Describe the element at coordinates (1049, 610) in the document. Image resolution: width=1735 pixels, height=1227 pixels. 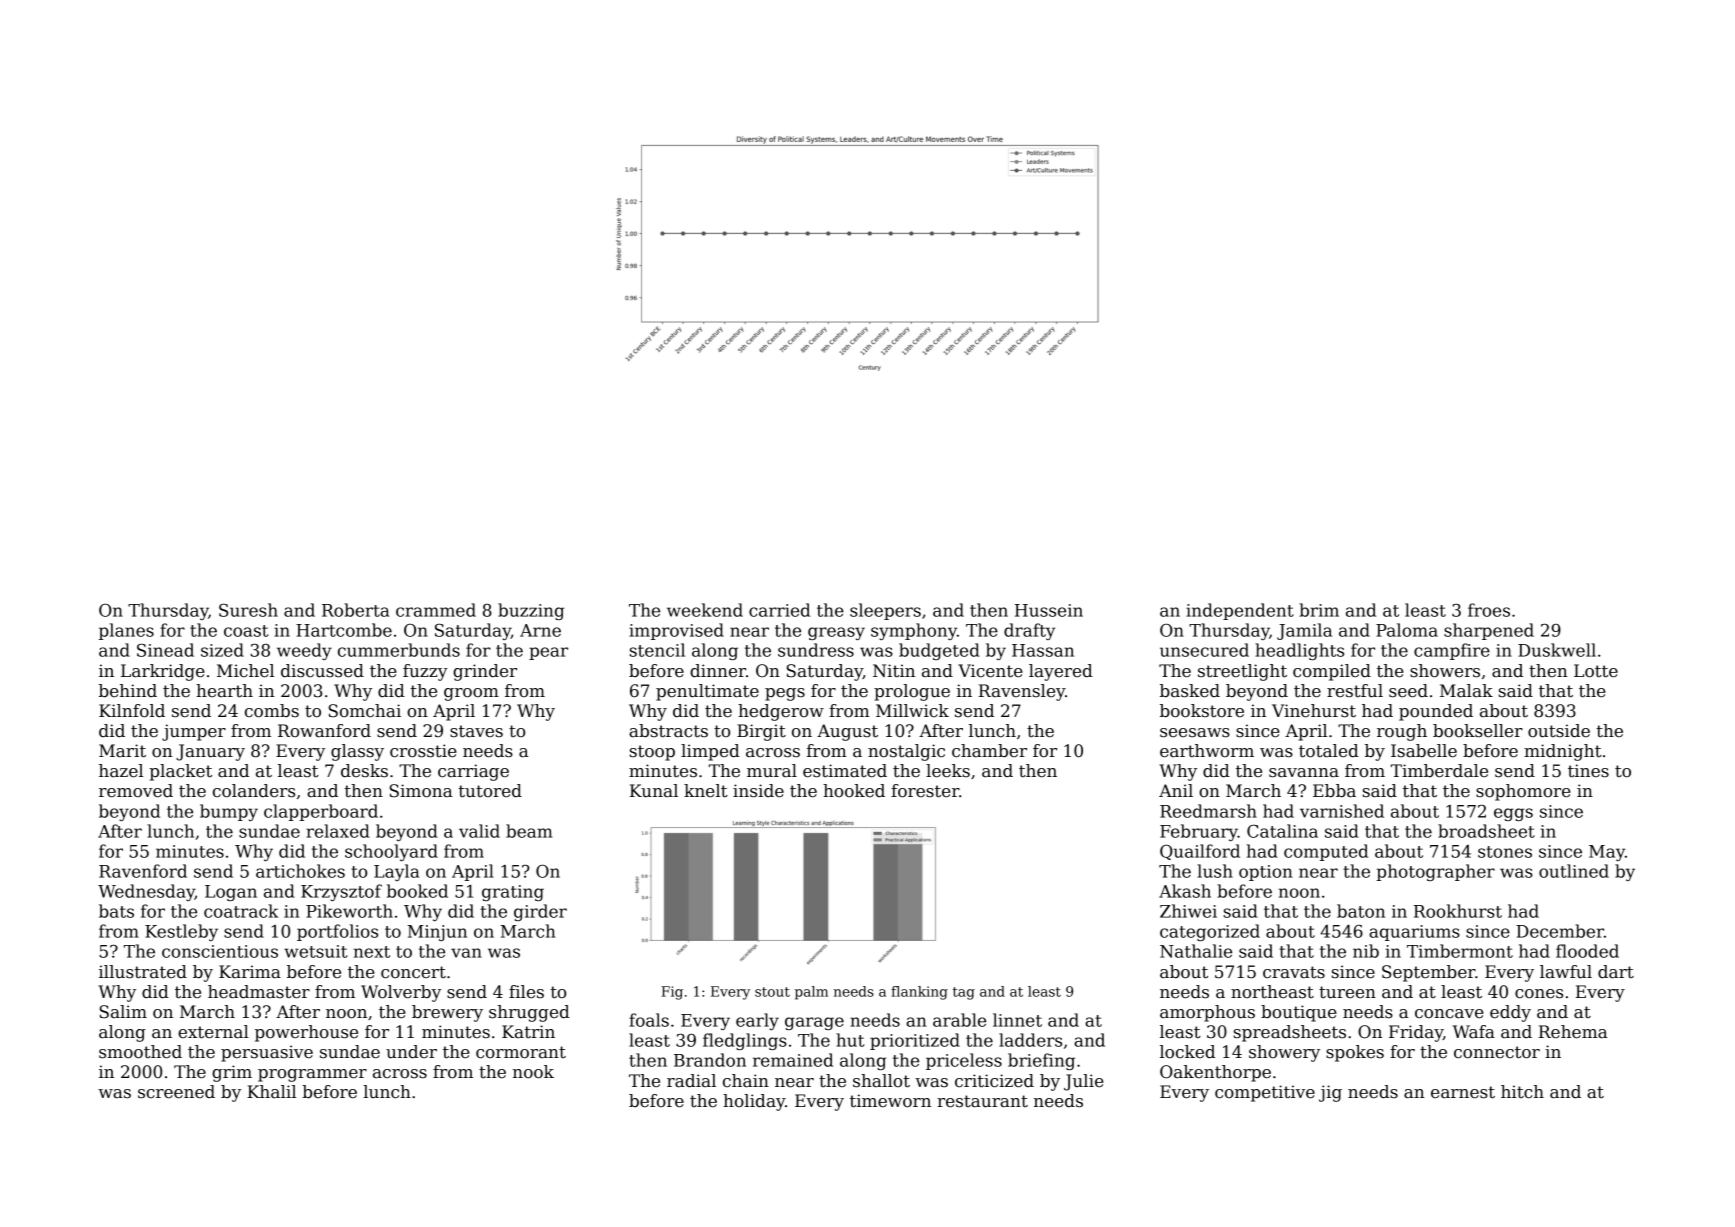
I see `Hussein` at that location.
